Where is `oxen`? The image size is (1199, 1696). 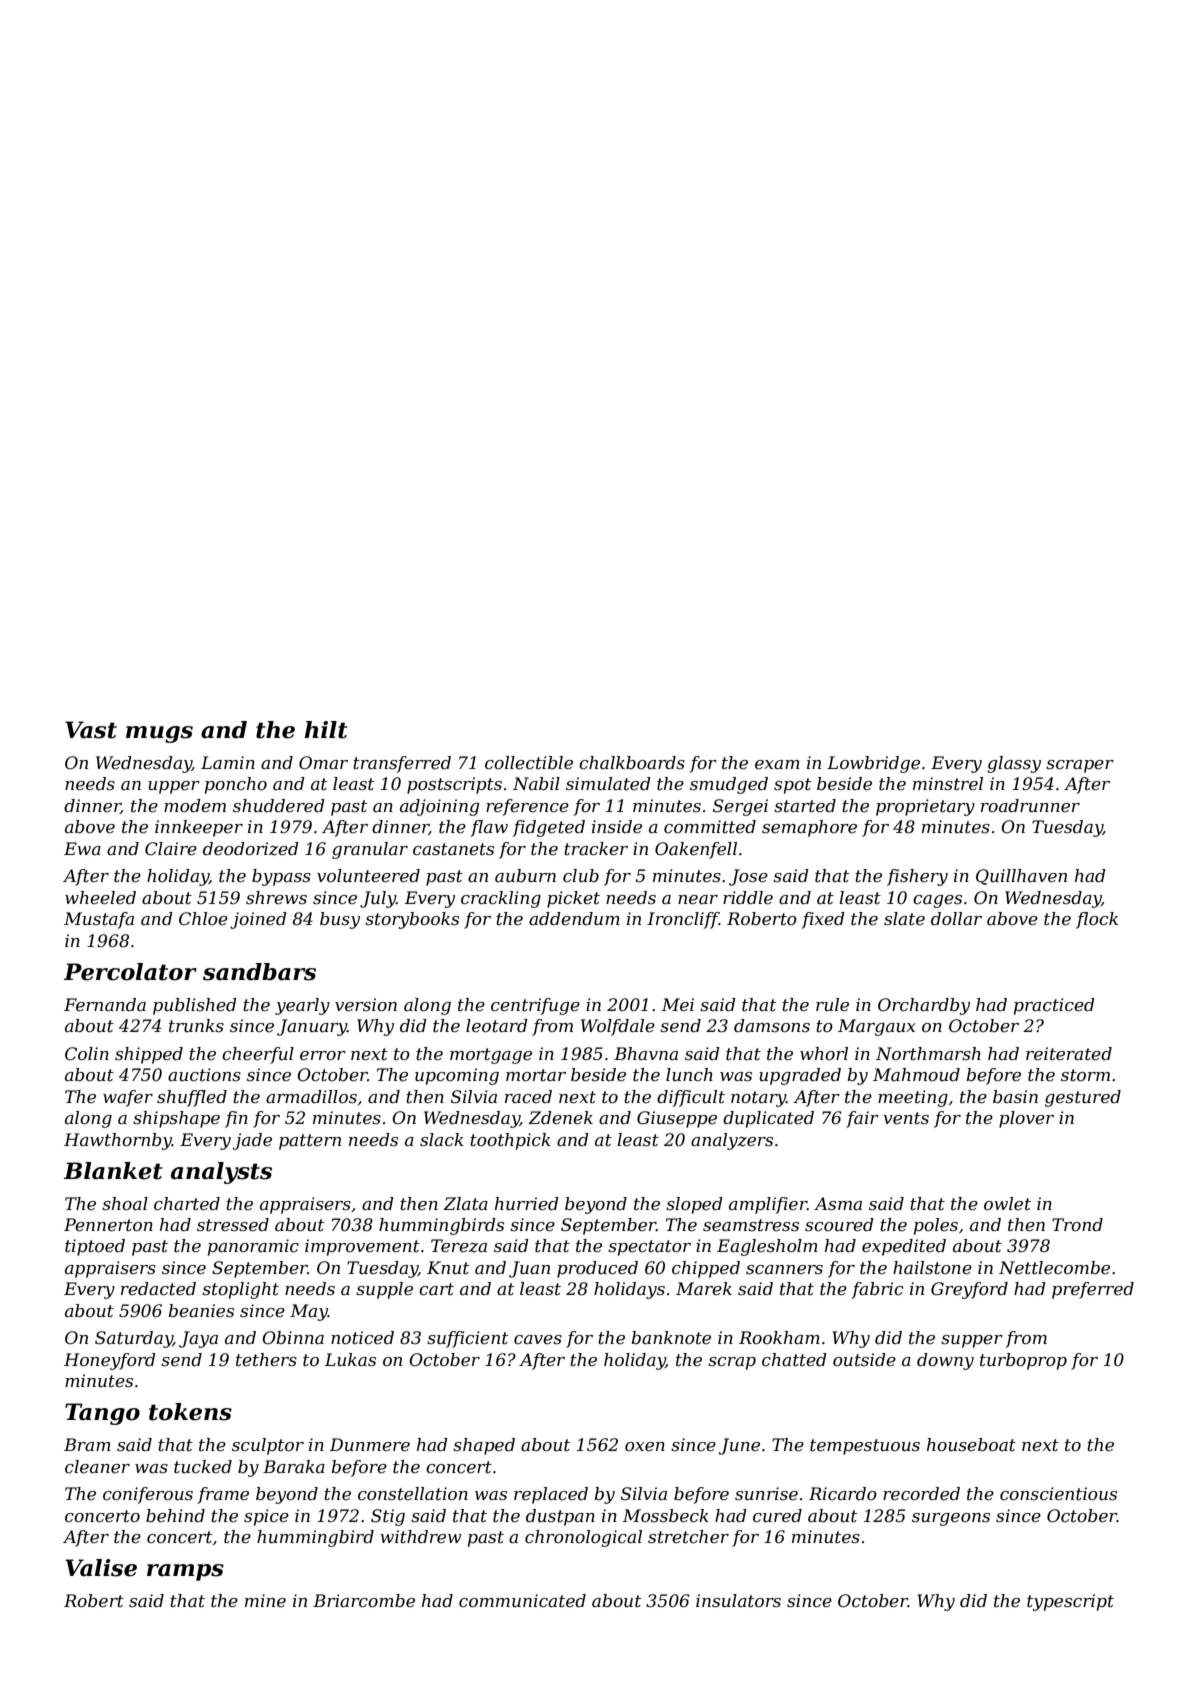
oxen is located at coordinates (645, 1446).
